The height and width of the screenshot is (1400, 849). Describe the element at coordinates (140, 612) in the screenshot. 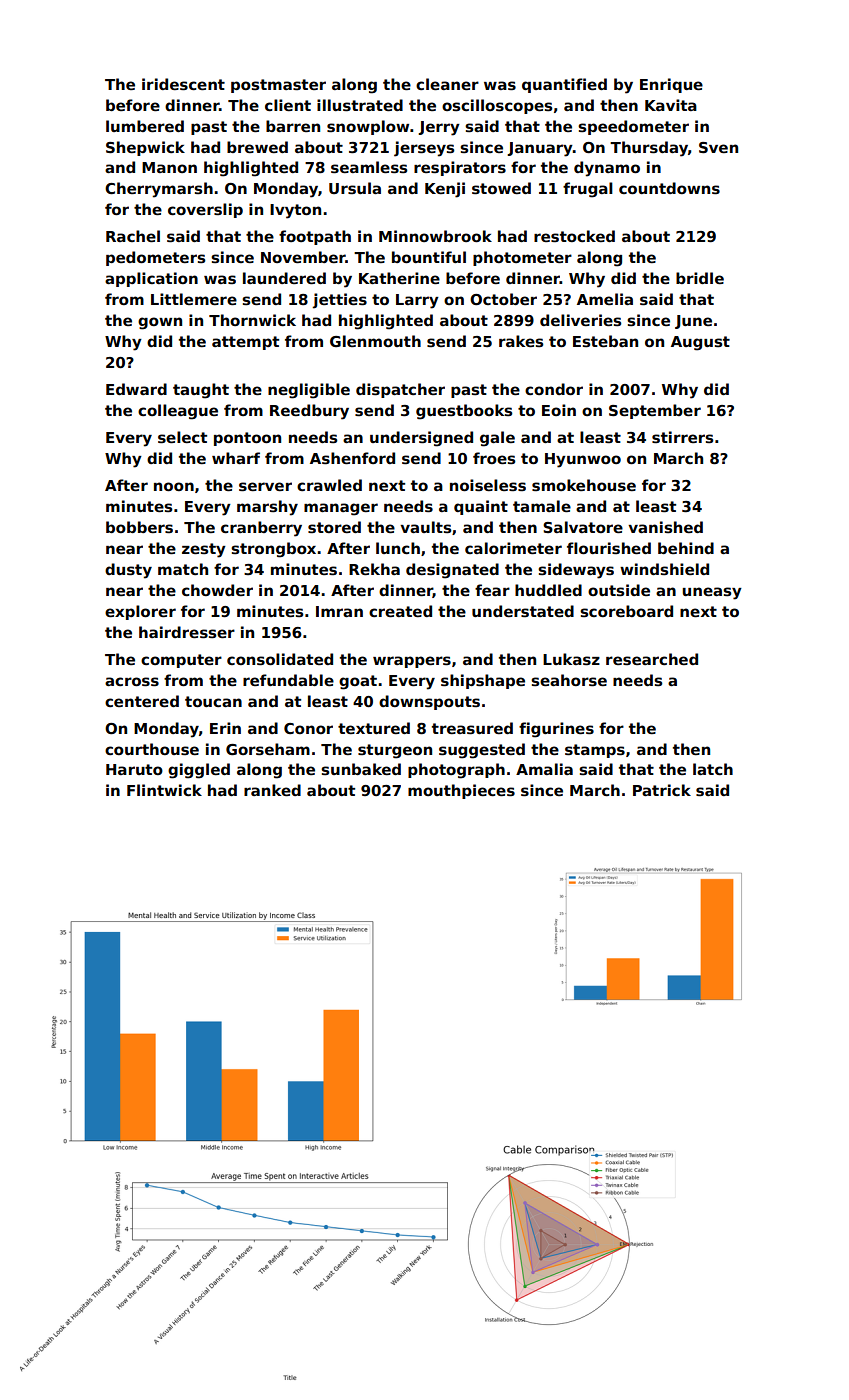

I see `explorer` at that location.
